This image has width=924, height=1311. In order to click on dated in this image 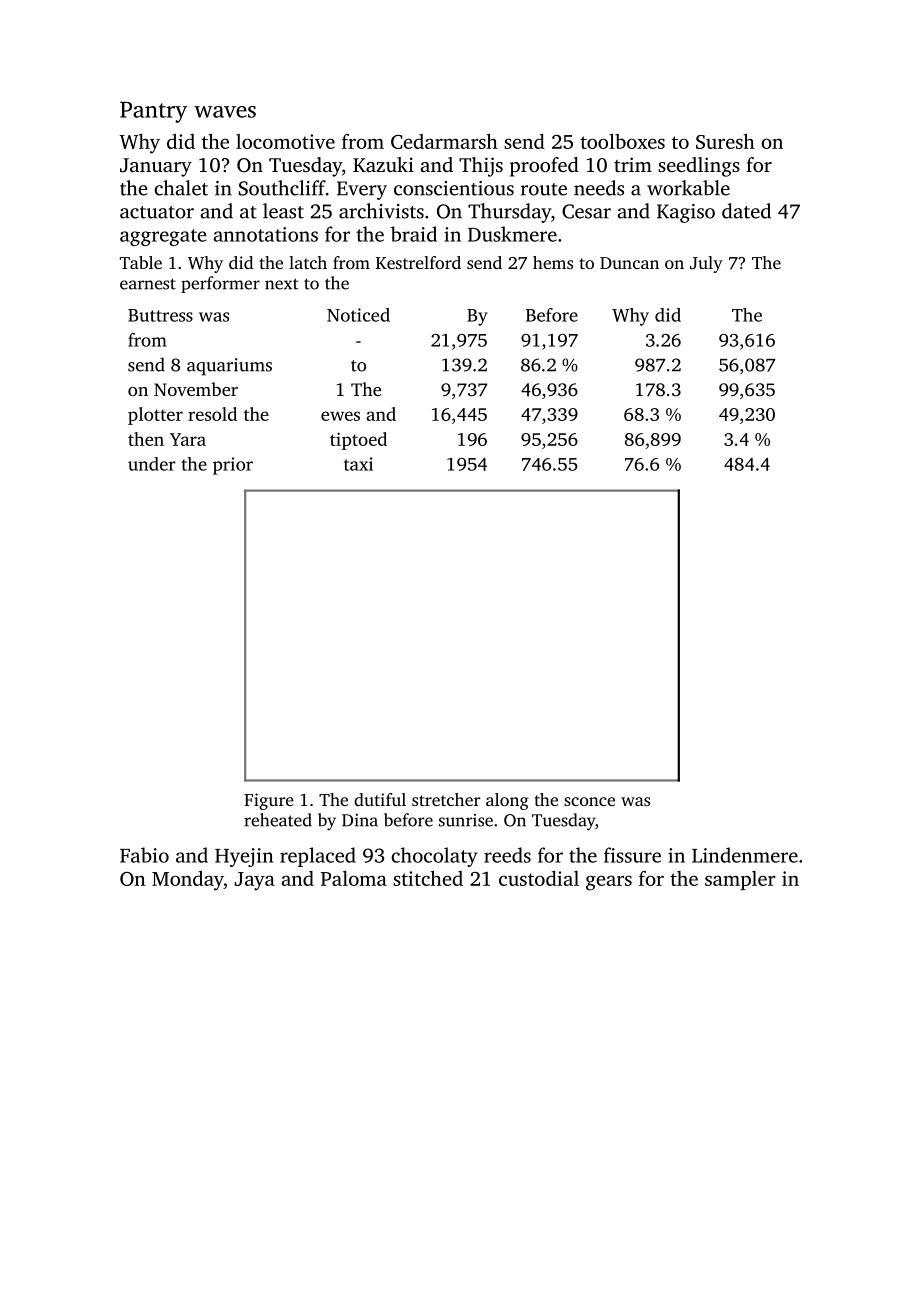, I will do `click(746, 211)`.
